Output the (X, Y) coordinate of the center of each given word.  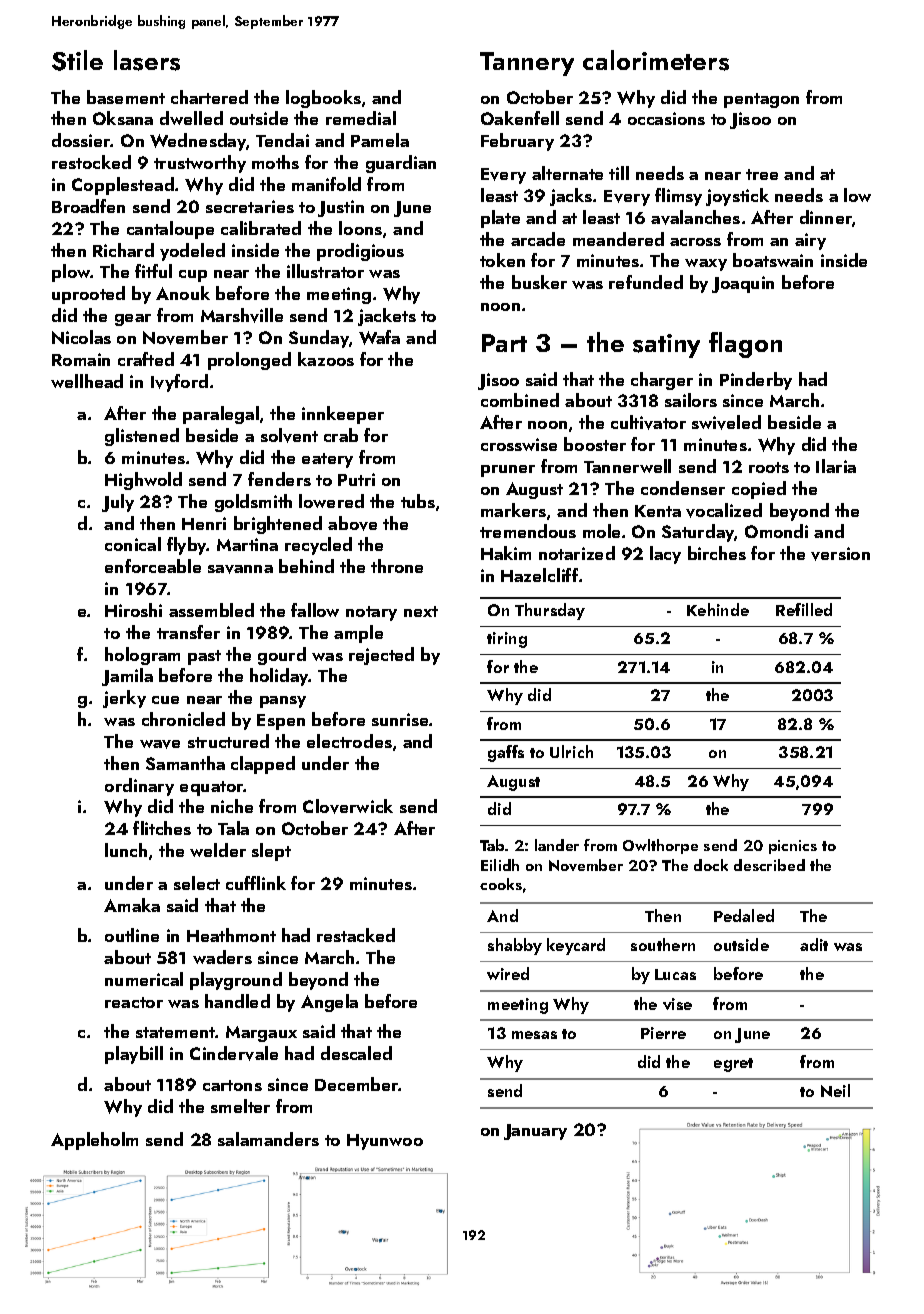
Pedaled (744, 915)
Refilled (804, 609)
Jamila (127, 677)
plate (500, 219)
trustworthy (200, 164)
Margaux (261, 1034)
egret (733, 1065)
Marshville (242, 315)
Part (504, 343)
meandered (618, 239)
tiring (507, 640)
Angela (329, 1003)
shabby (515, 946)
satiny (666, 346)
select (197, 883)
